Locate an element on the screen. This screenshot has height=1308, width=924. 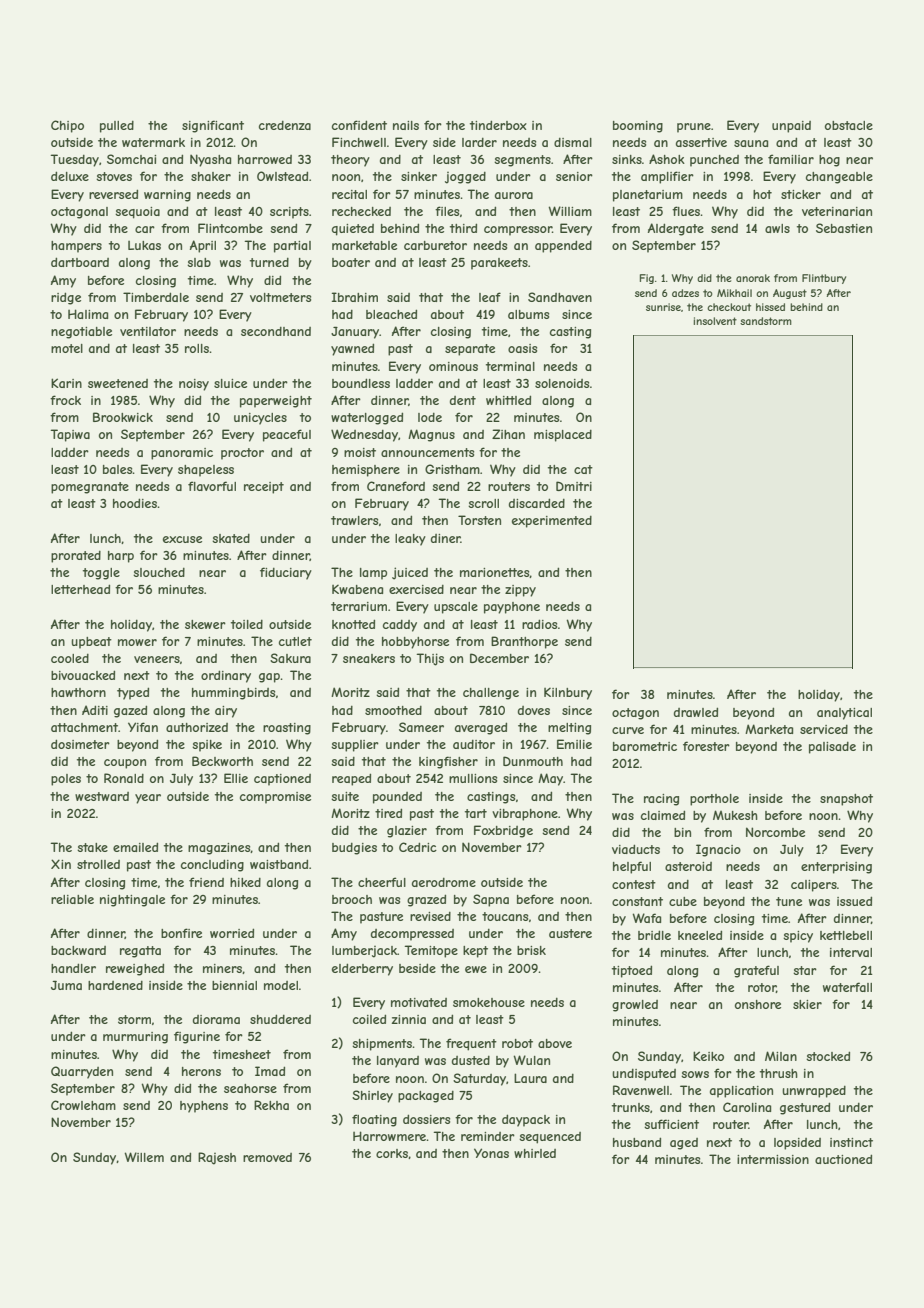
hampers is located at coordinates (76, 247).
